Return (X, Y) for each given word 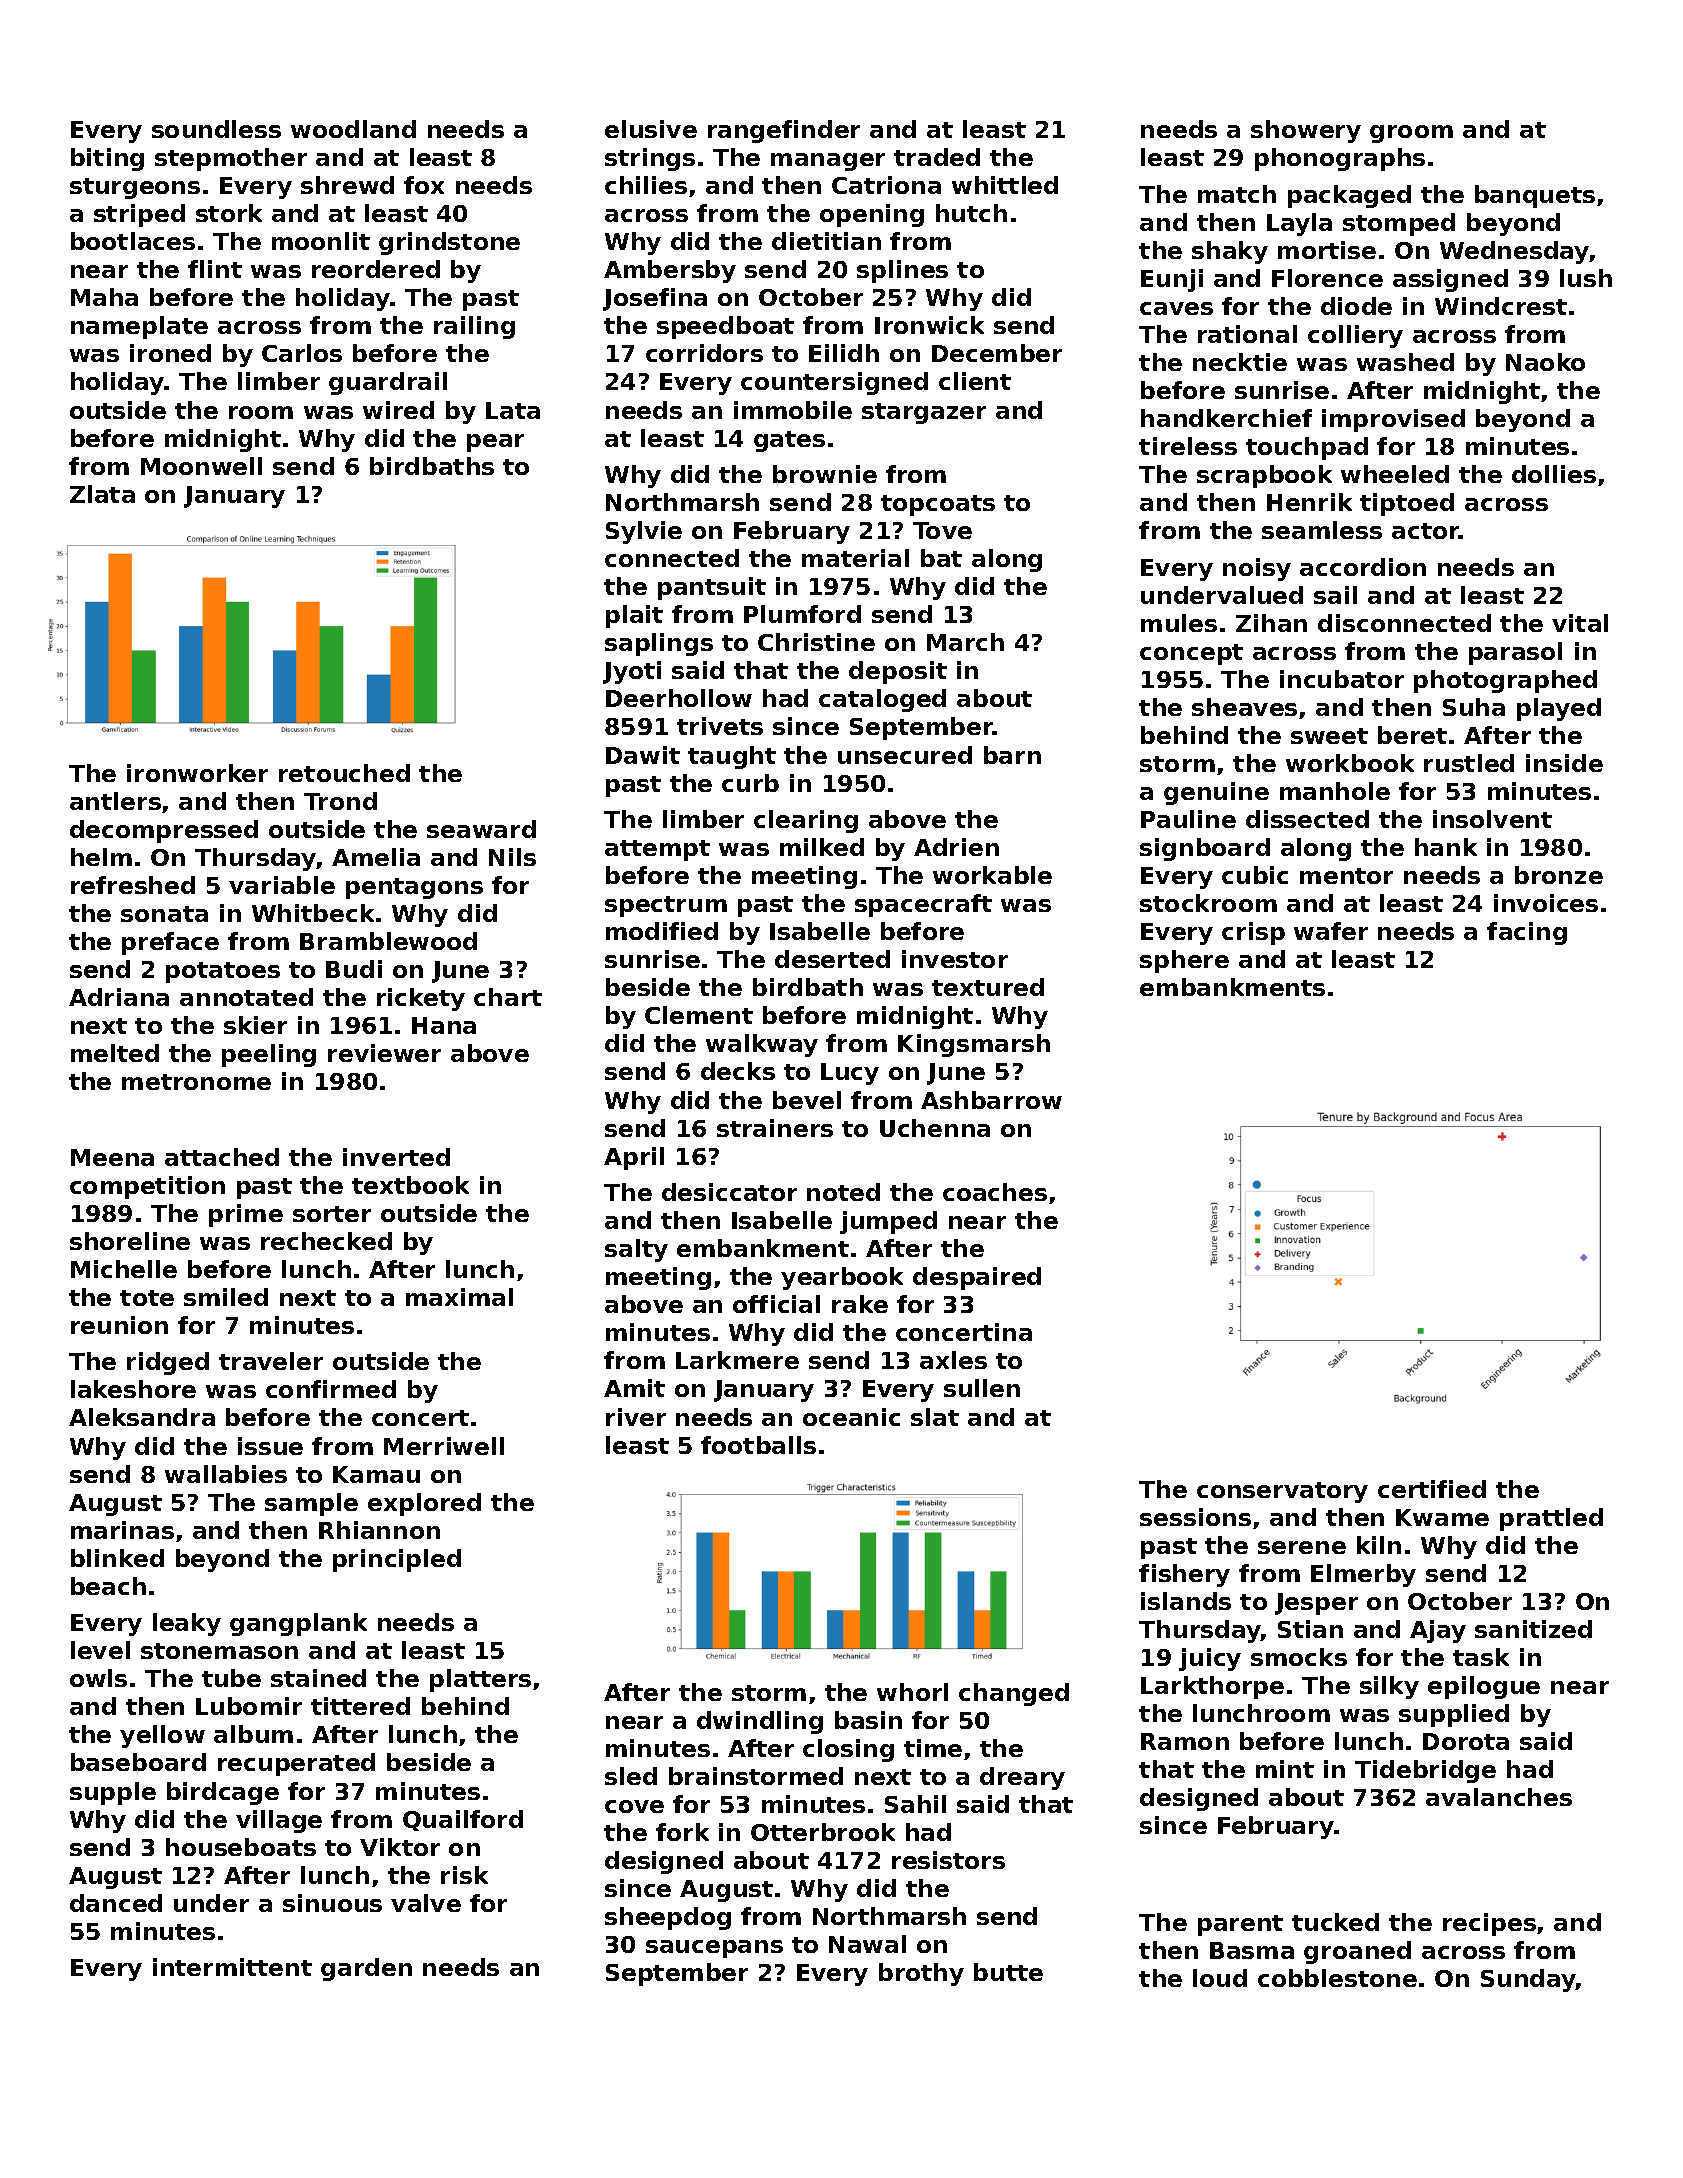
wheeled (1395, 474)
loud (1220, 1978)
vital (1580, 623)
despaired (977, 1278)
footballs (758, 1445)
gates (789, 441)
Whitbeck (313, 913)
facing (1527, 933)
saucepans (714, 1949)
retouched (344, 773)
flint (215, 269)
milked (822, 847)
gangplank (298, 1624)
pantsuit (712, 588)
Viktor (400, 1847)
